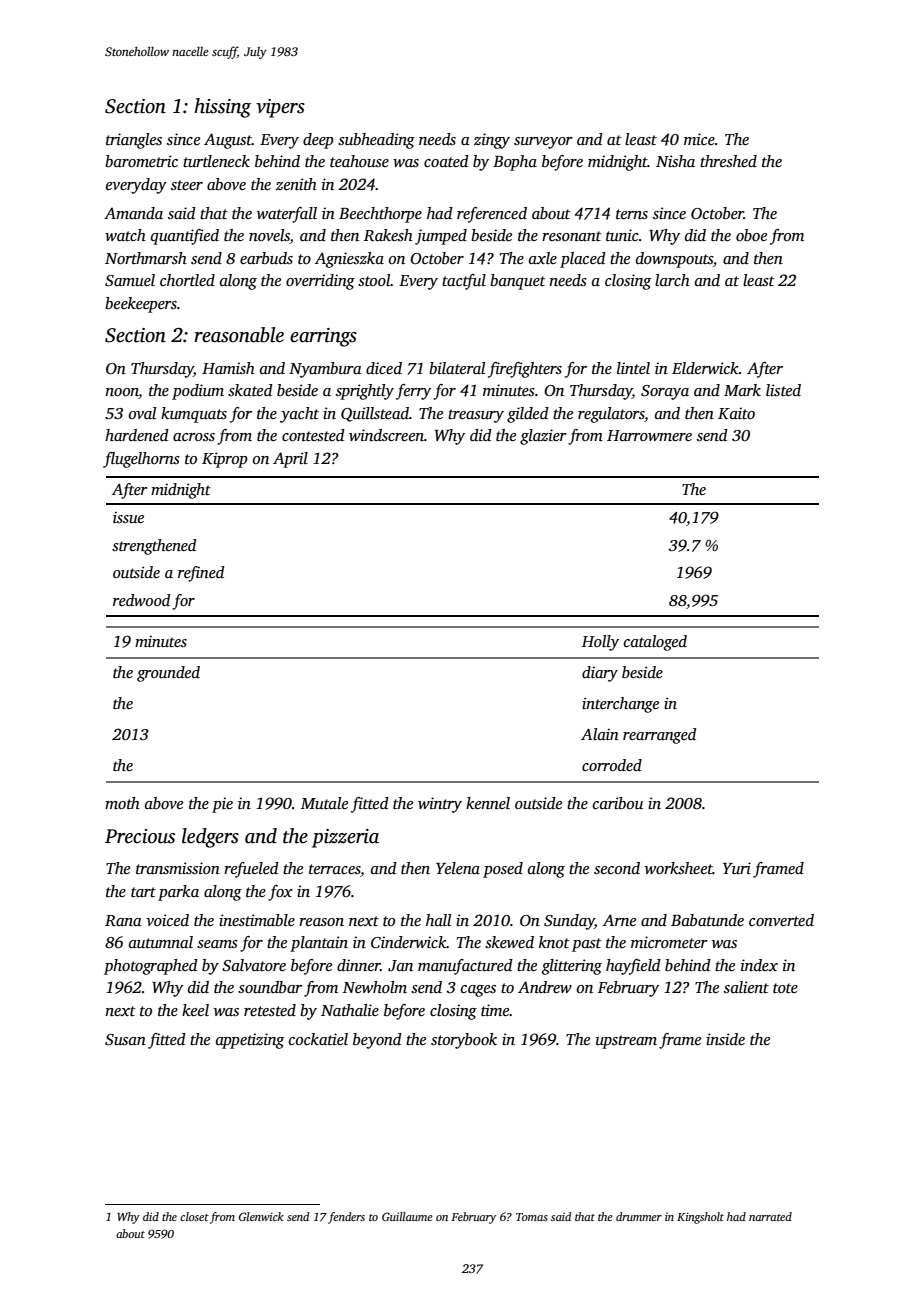 The height and width of the page is (1308, 924). I want to click on hissing, so click(222, 108).
